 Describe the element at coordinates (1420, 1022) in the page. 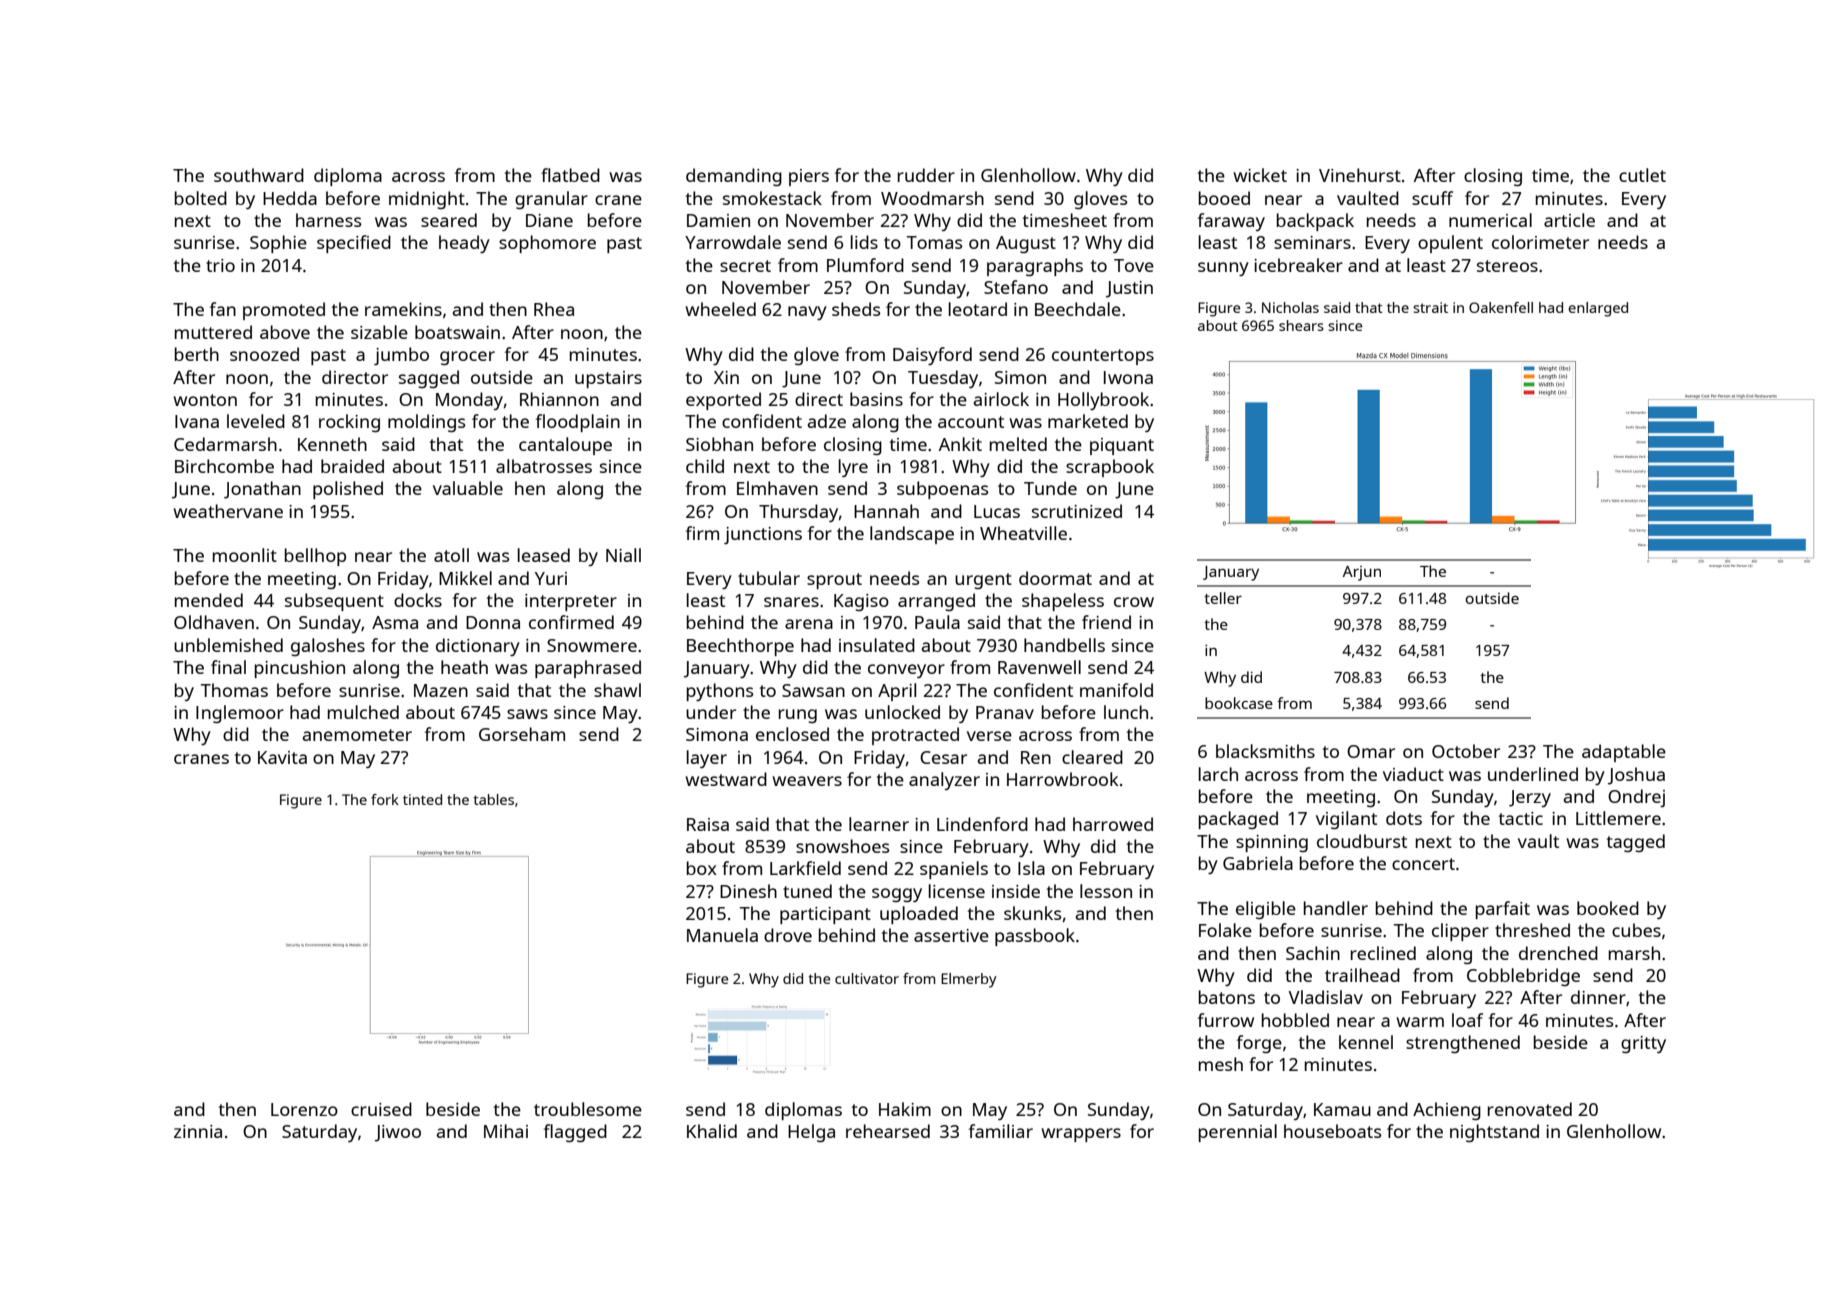

I see `warm` at that location.
